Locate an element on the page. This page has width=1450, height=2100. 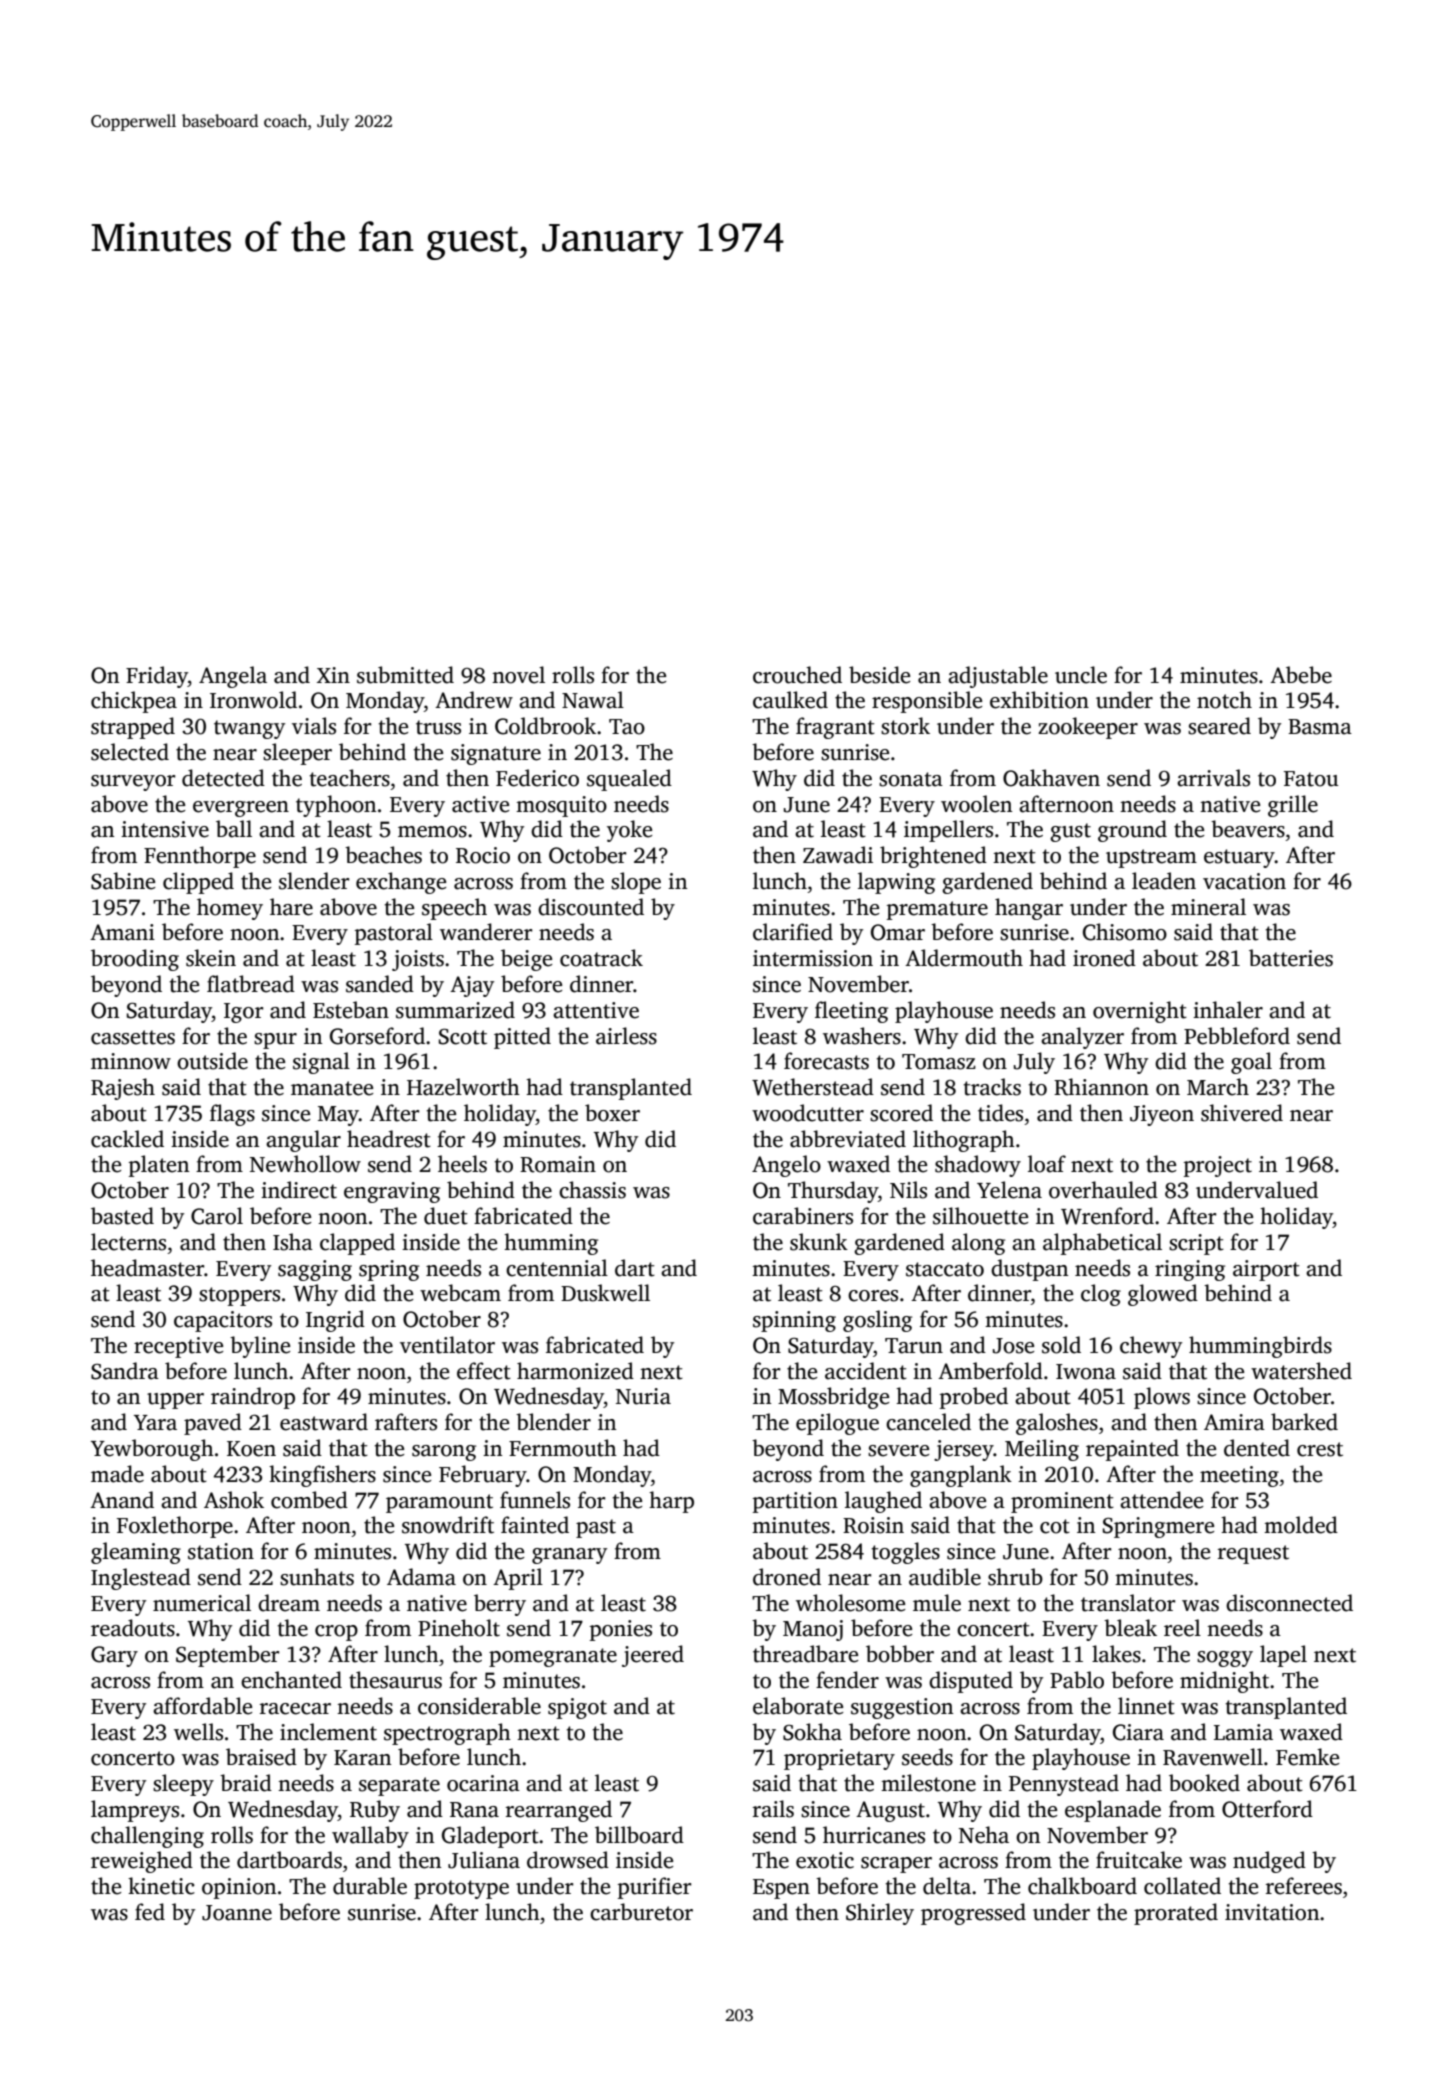
Jose is located at coordinates (1013, 1346).
